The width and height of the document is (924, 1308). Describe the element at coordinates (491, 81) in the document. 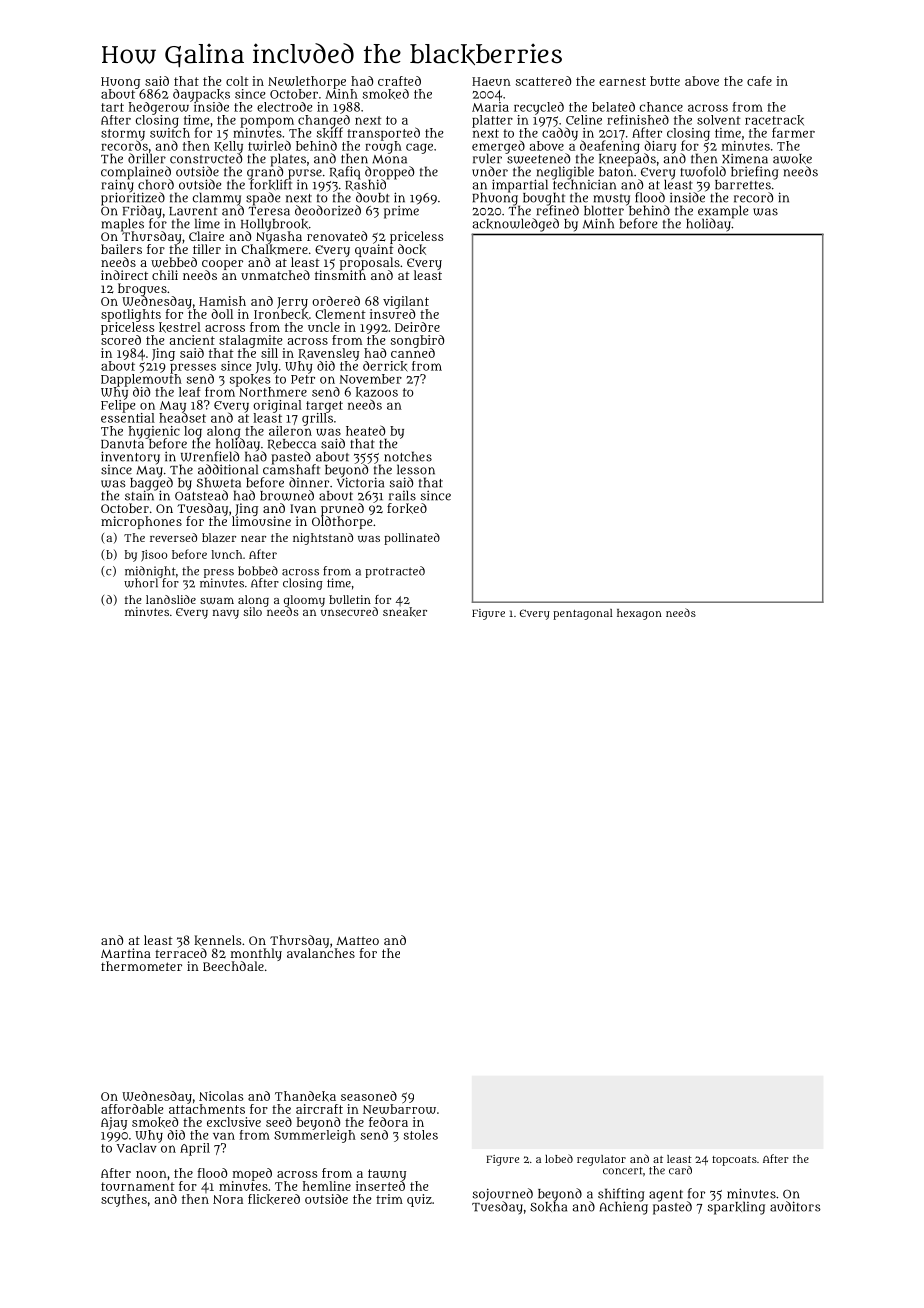

I see `Haeun` at that location.
